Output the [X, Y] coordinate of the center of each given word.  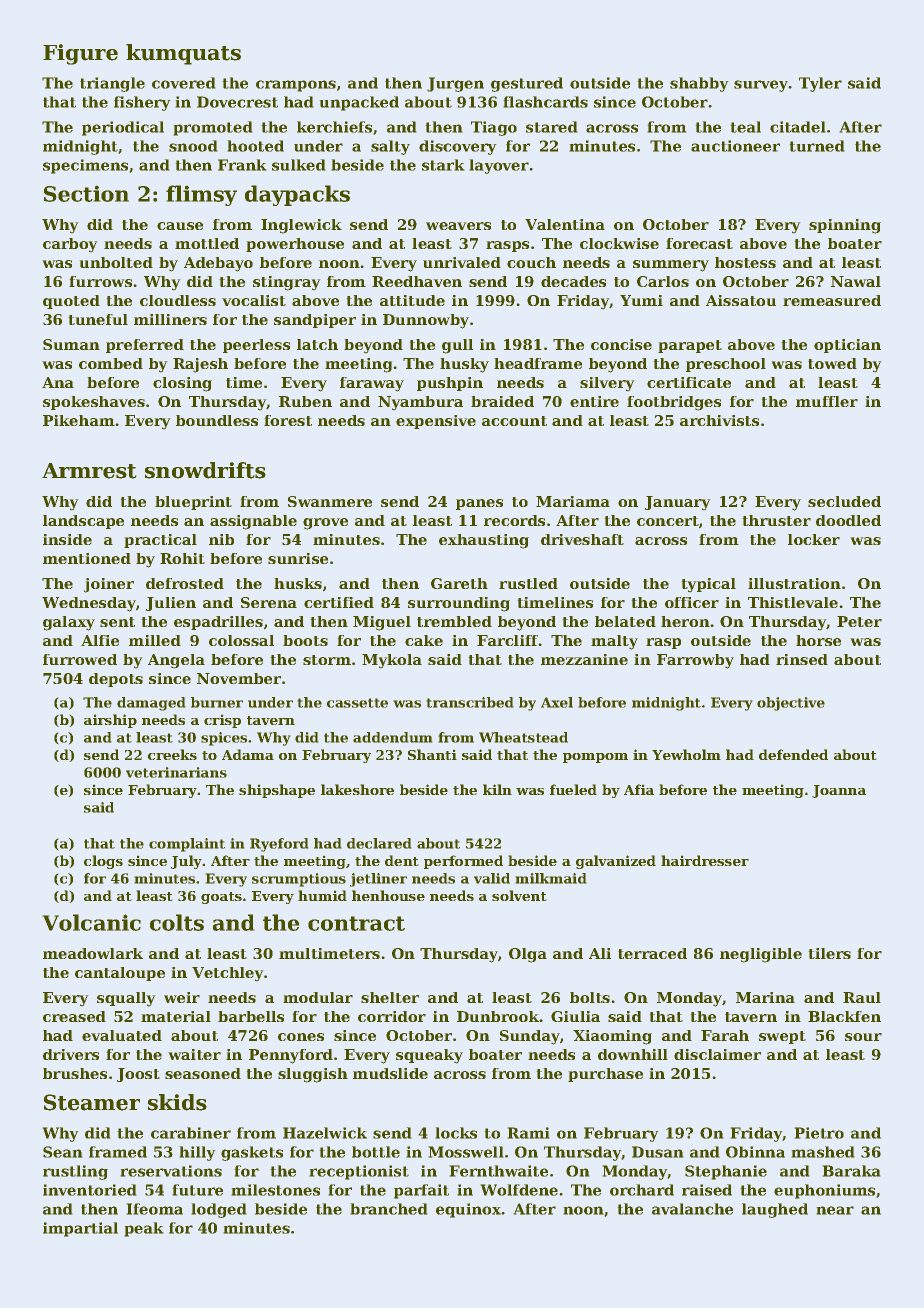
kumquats [183, 54]
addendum [392, 737]
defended [793, 754]
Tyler [820, 84]
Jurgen [455, 84]
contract [356, 923]
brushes [75, 1073]
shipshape [277, 791]
